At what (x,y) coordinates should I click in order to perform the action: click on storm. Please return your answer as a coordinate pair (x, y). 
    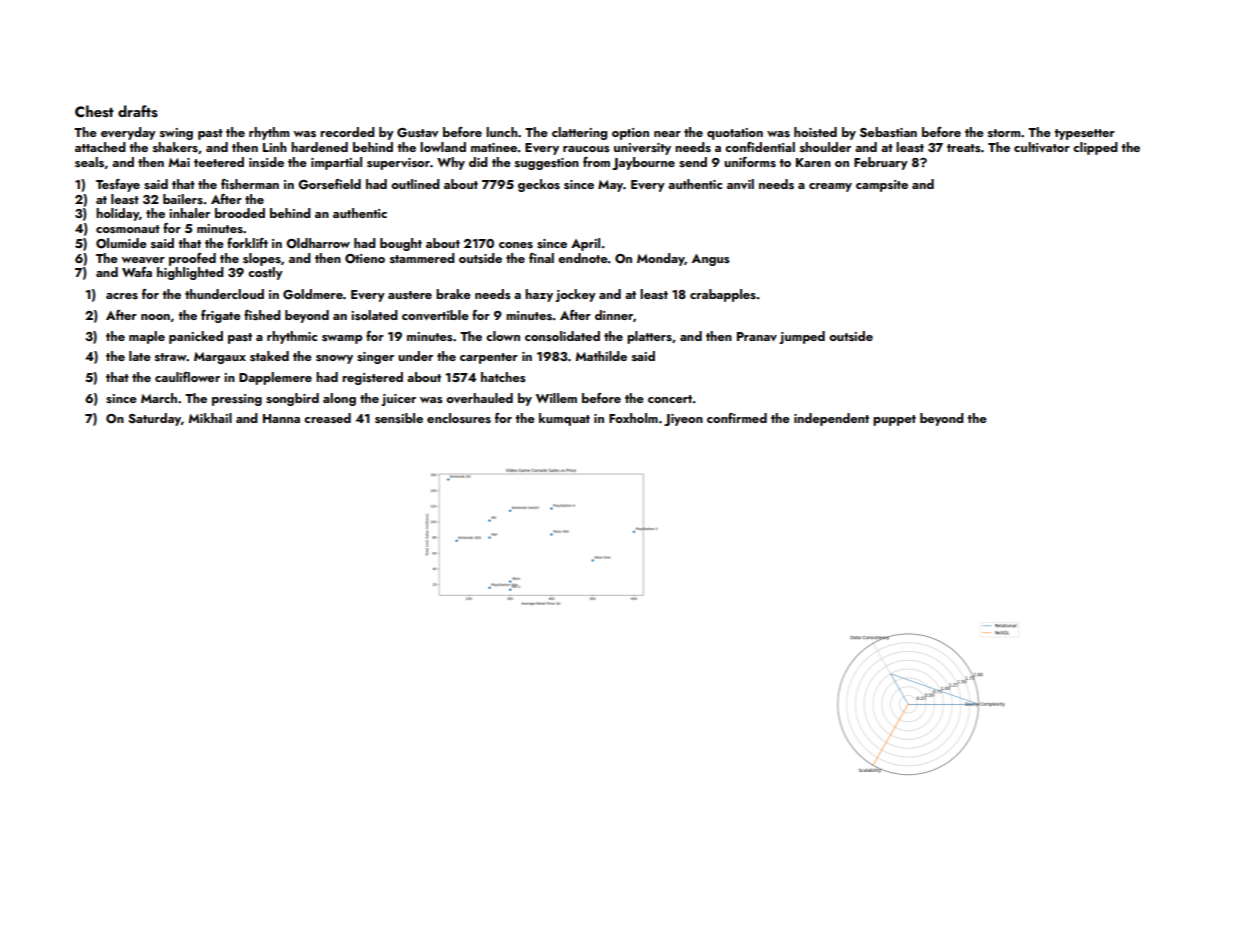
    Looking at the image, I should click on (1004, 133).
